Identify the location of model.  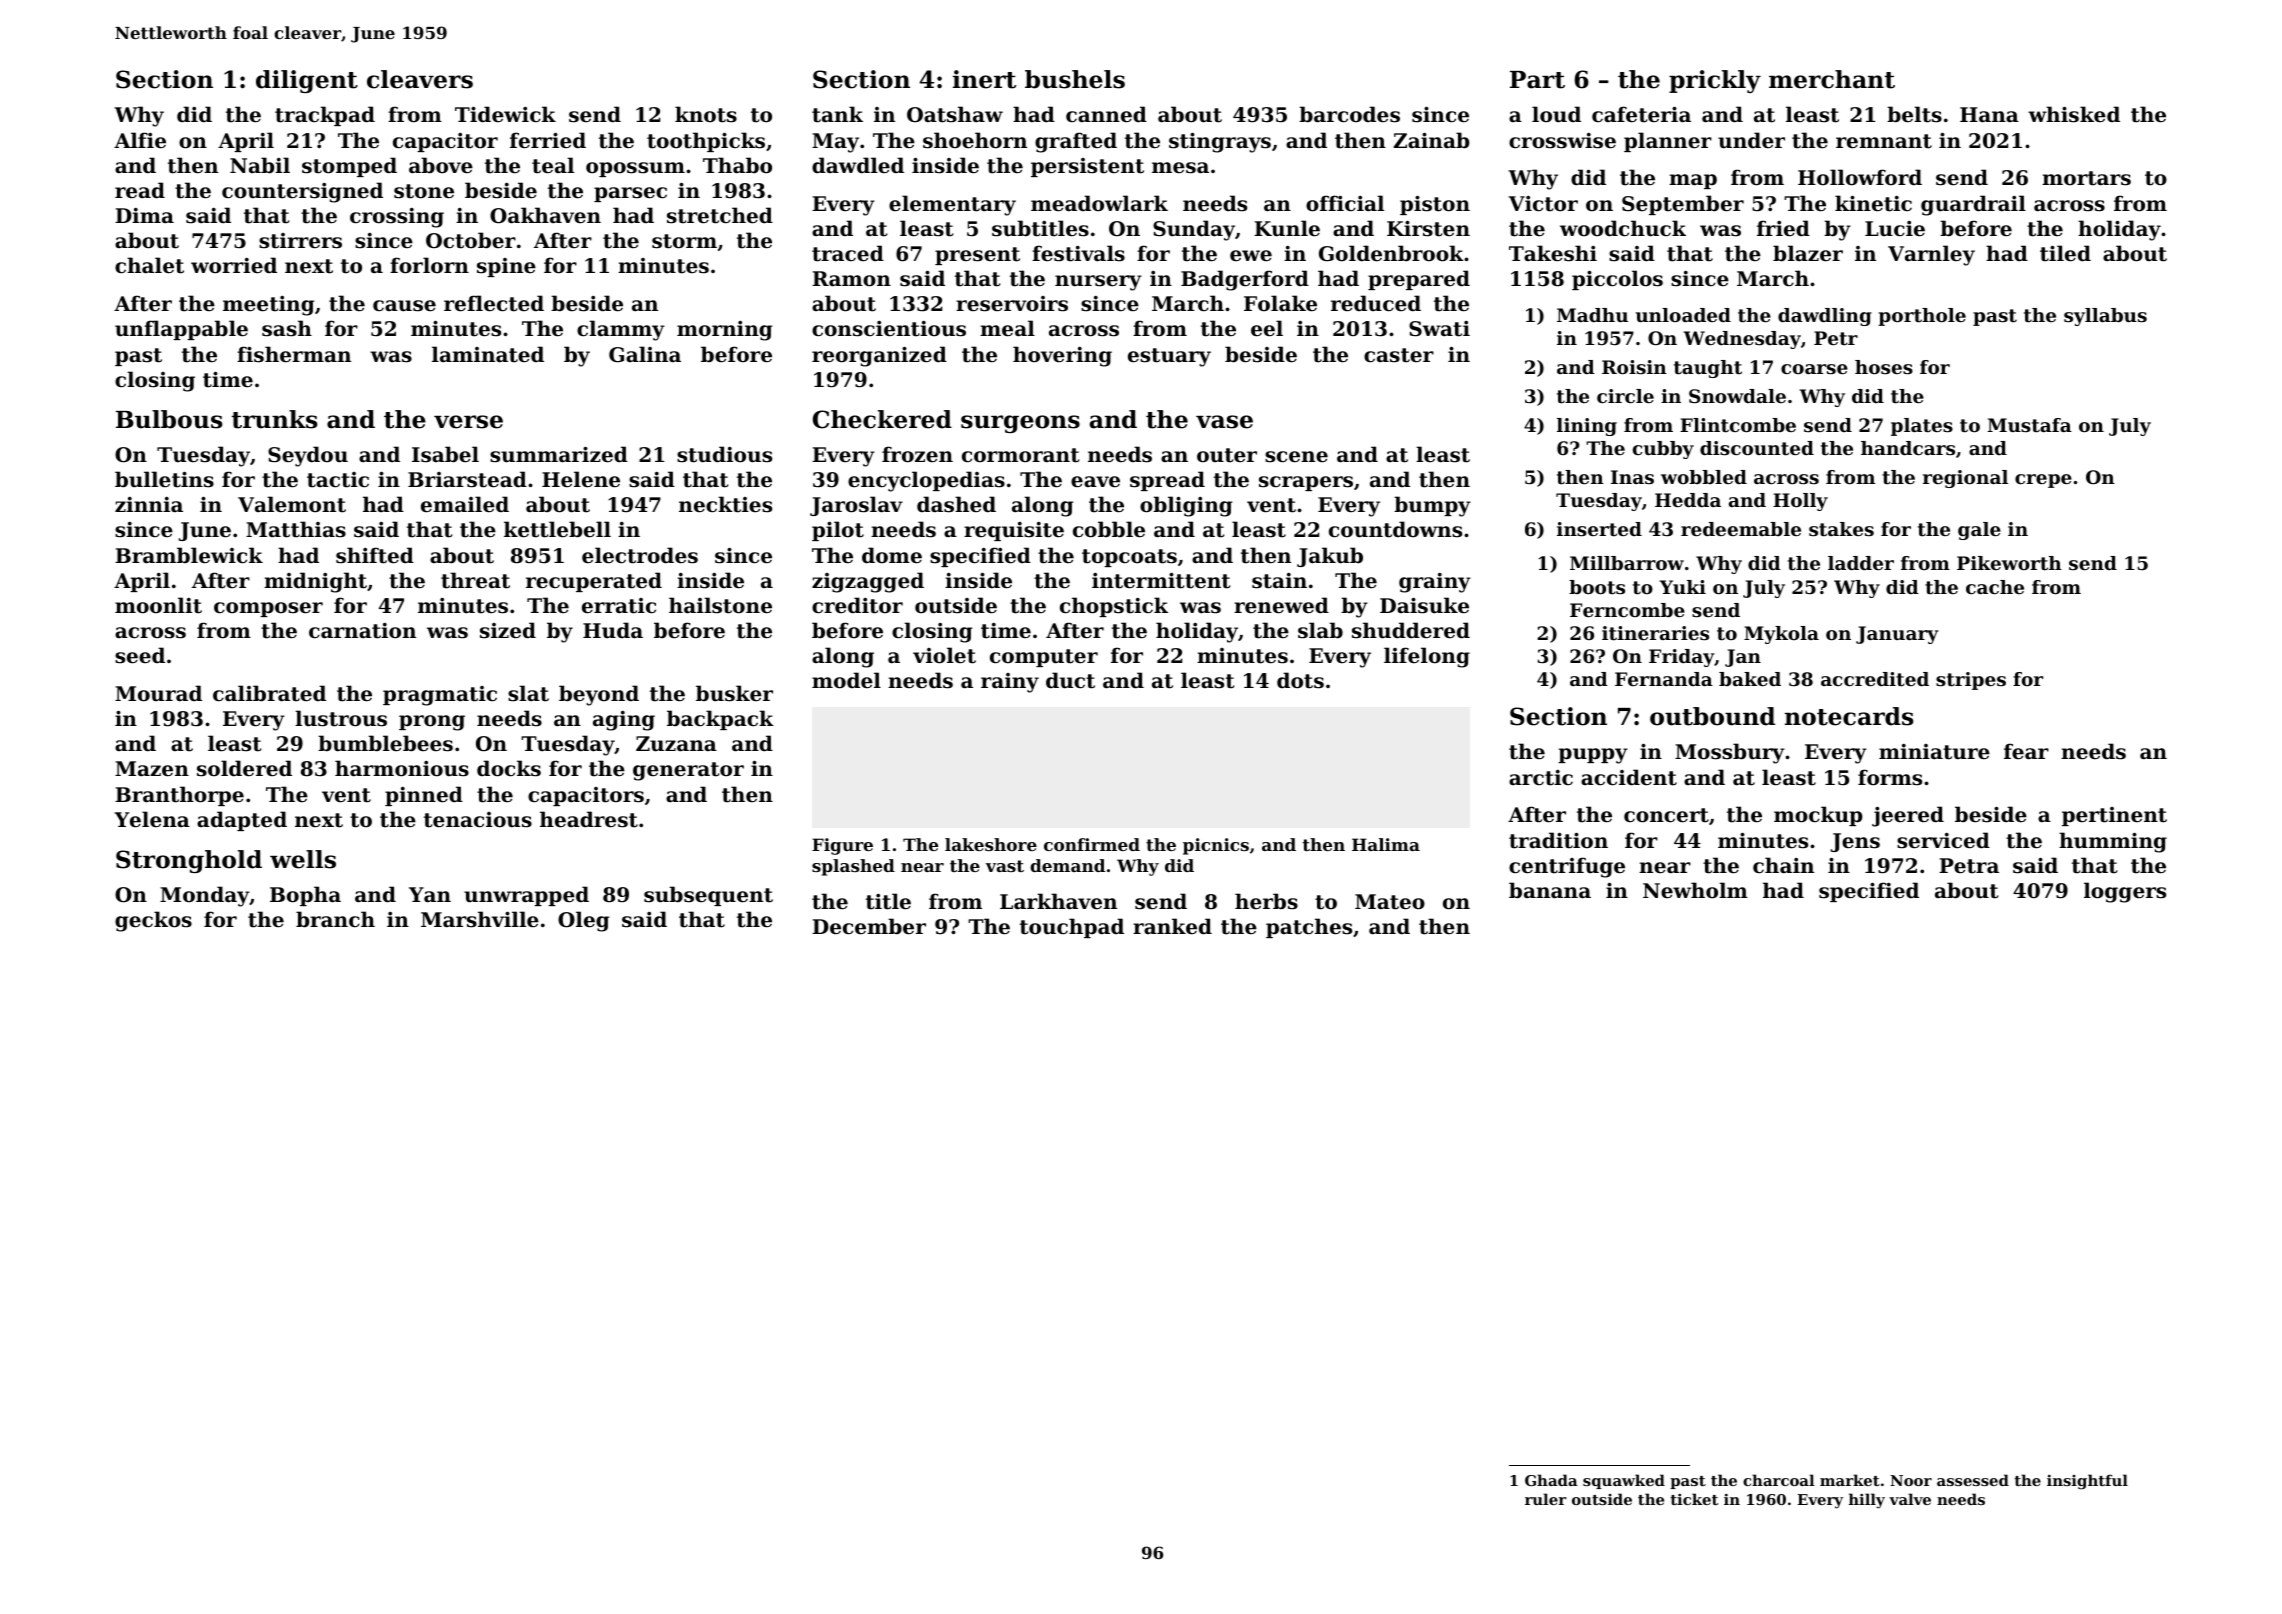
(846, 680).
